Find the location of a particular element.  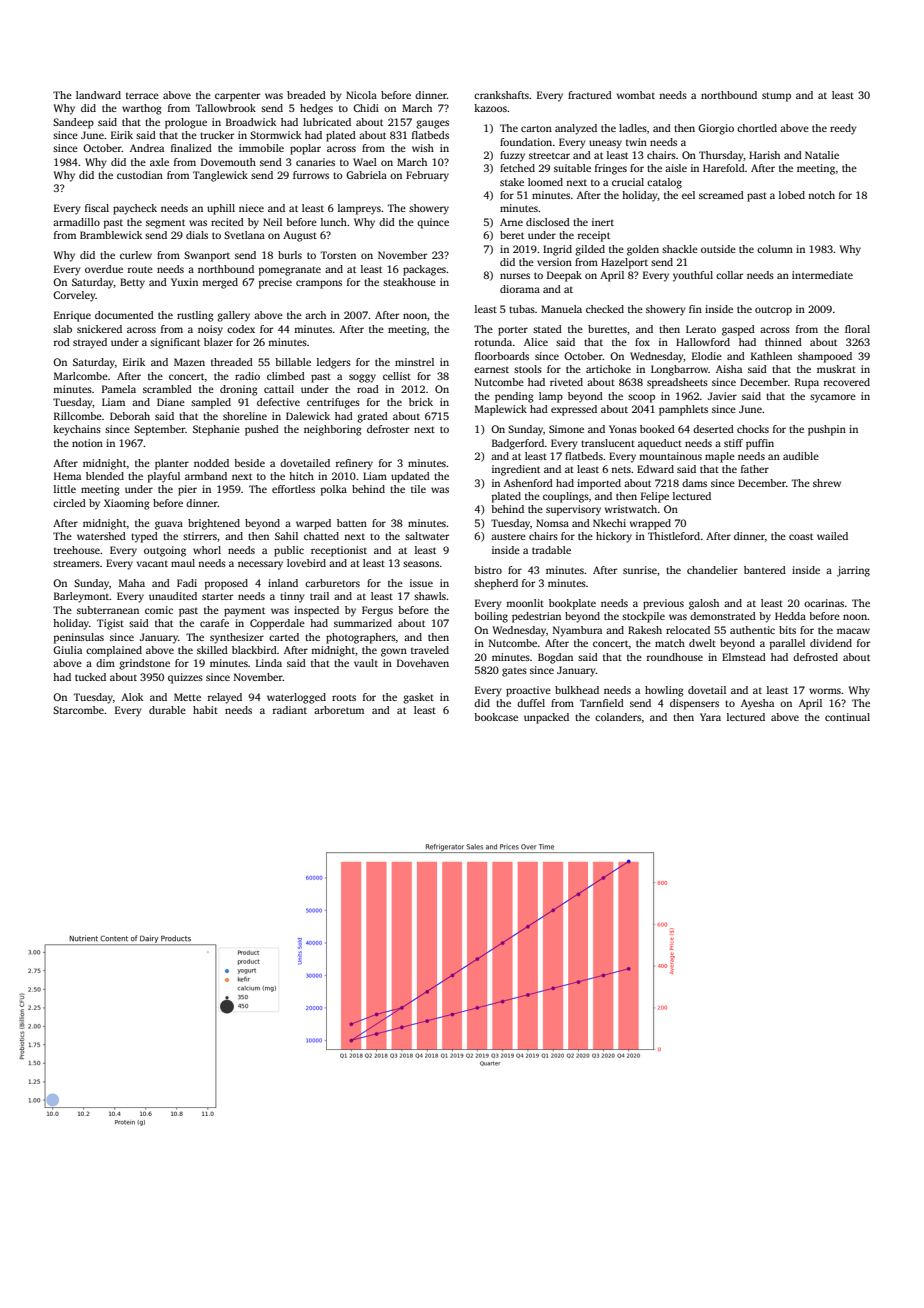

packages is located at coordinates (424, 270).
